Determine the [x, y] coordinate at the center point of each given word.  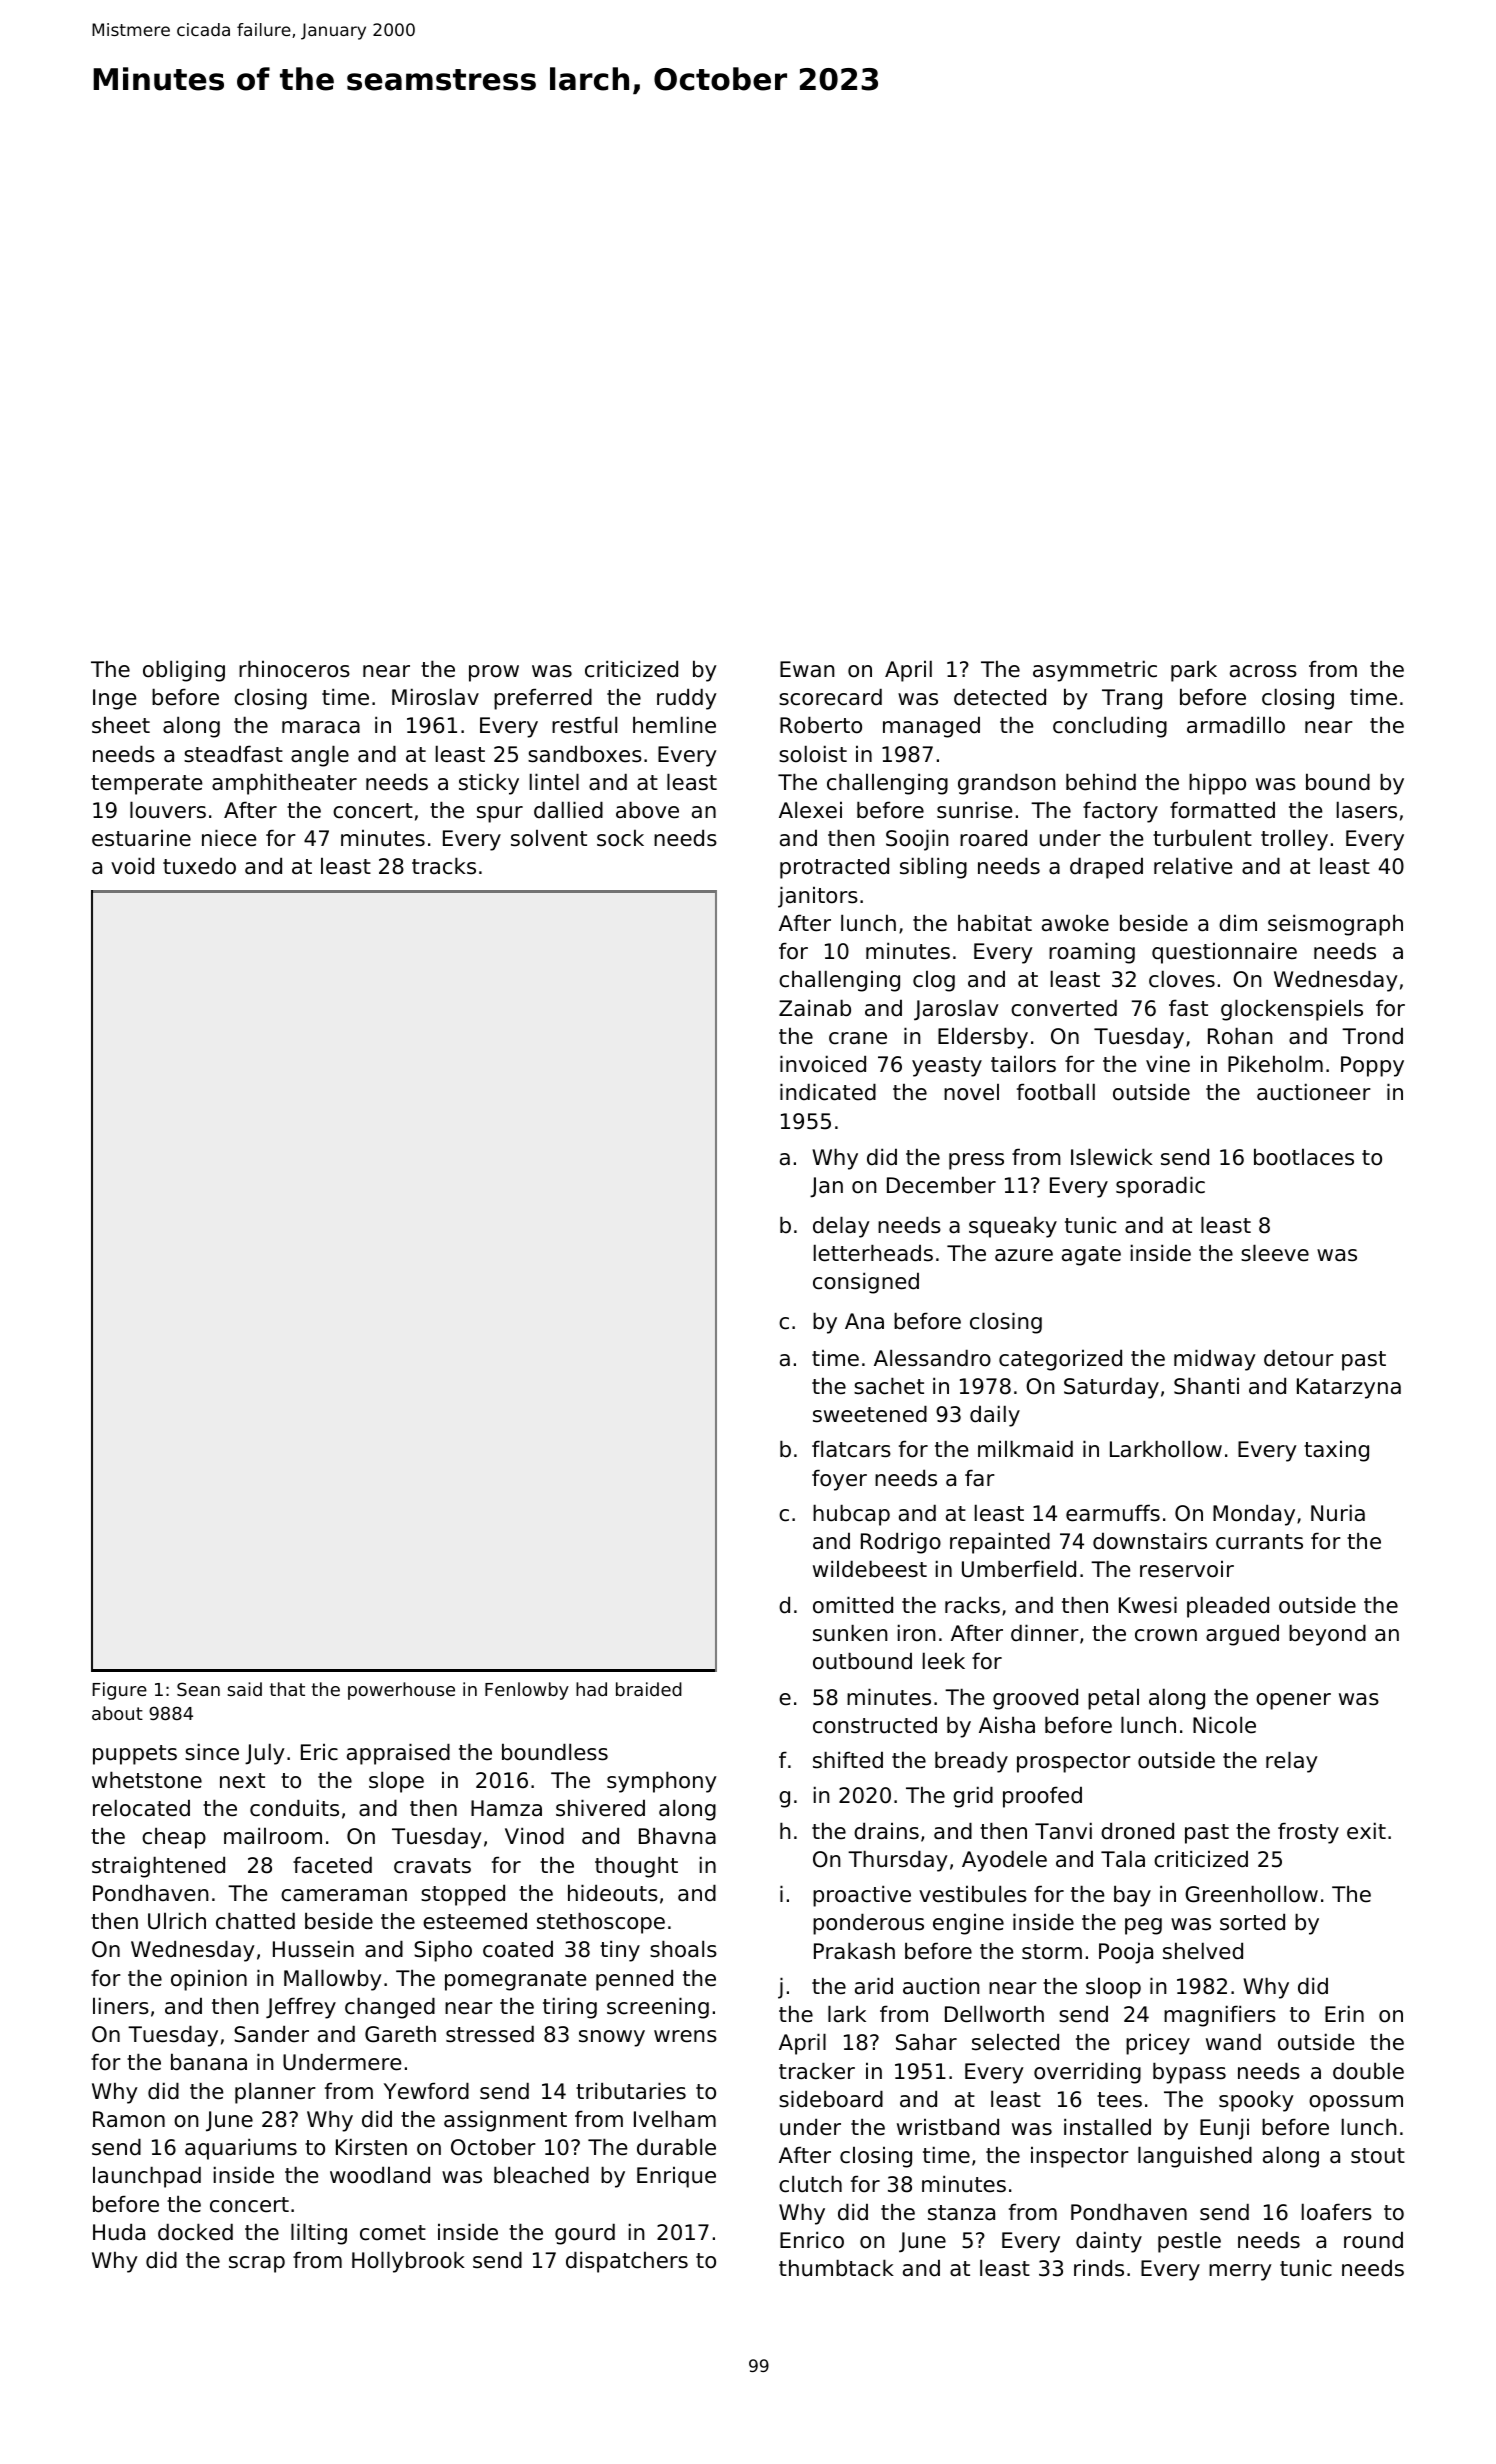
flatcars [851, 1449]
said [244, 1689]
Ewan [807, 669]
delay [841, 1227]
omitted [853, 1605]
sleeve [1275, 1253]
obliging [184, 671]
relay [1292, 1762]
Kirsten [371, 2147]
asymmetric [1095, 671]
